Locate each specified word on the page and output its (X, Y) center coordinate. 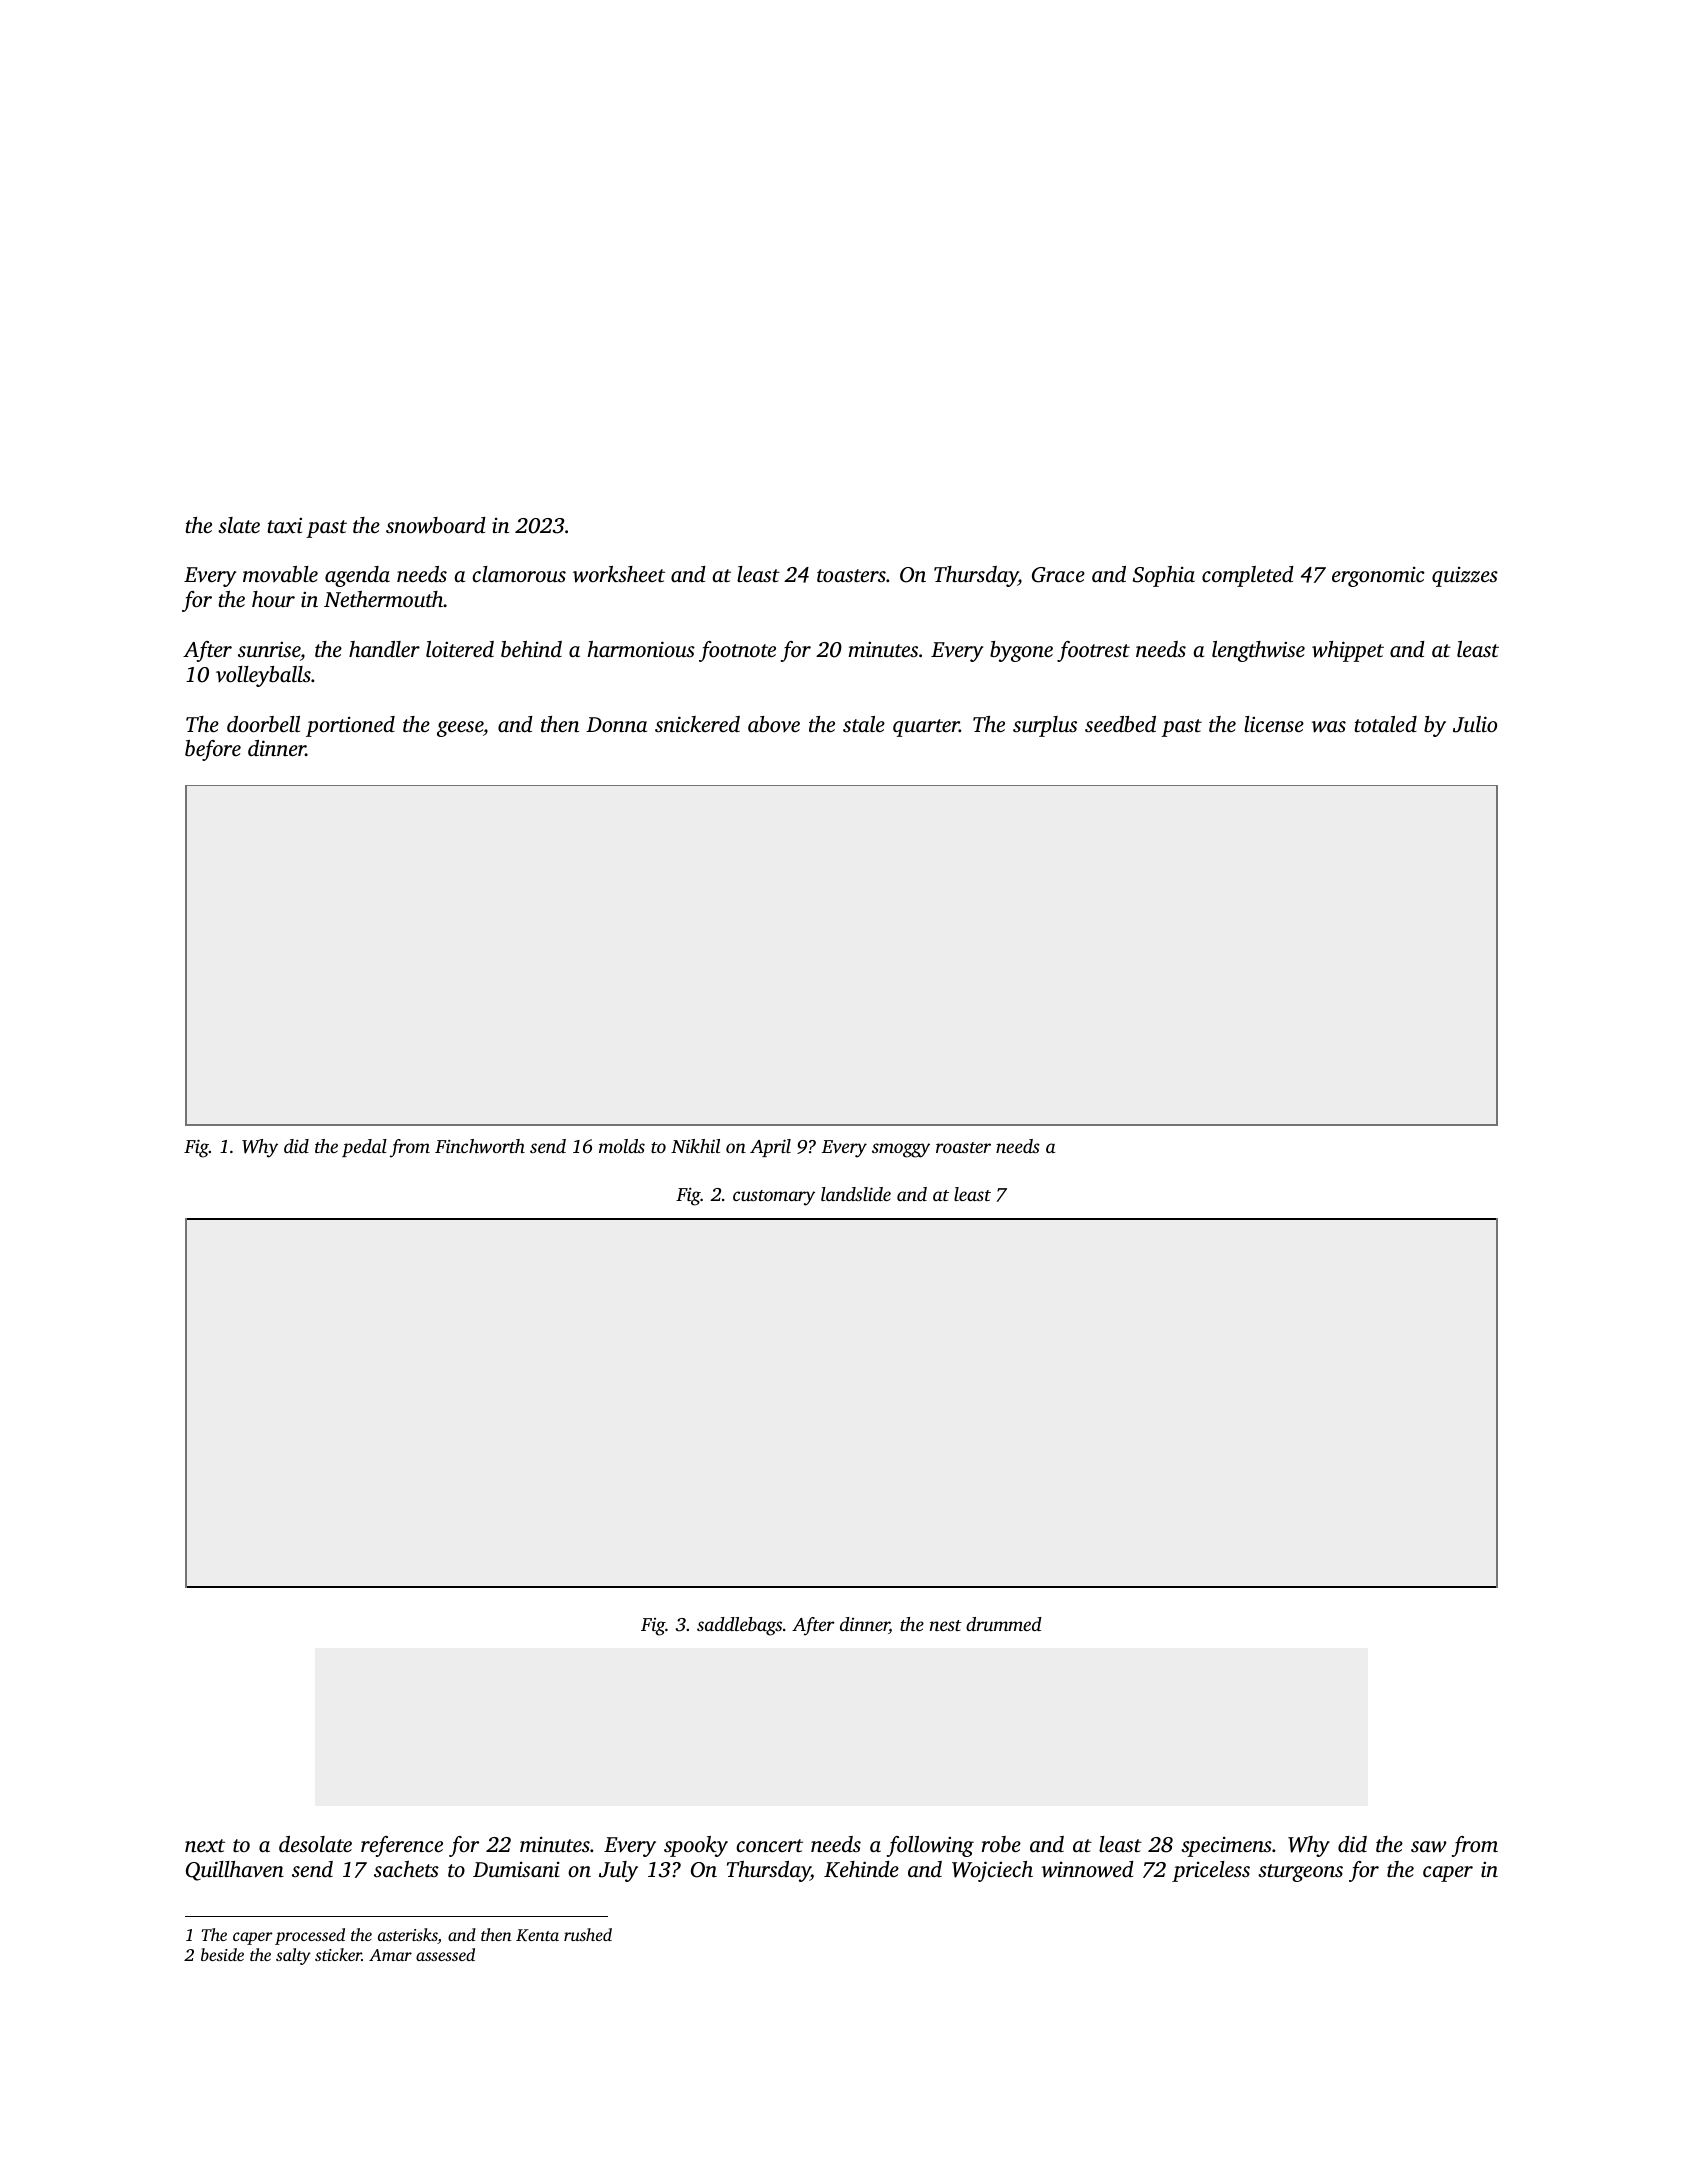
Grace (1058, 575)
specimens (1226, 1847)
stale (864, 724)
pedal (364, 1148)
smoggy (901, 1150)
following (930, 1846)
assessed (445, 1954)
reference (402, 1846)
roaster (963, 1147)
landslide (856, 1194)
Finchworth (480, 1146)
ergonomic (1378, 577)
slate (239, 525)
